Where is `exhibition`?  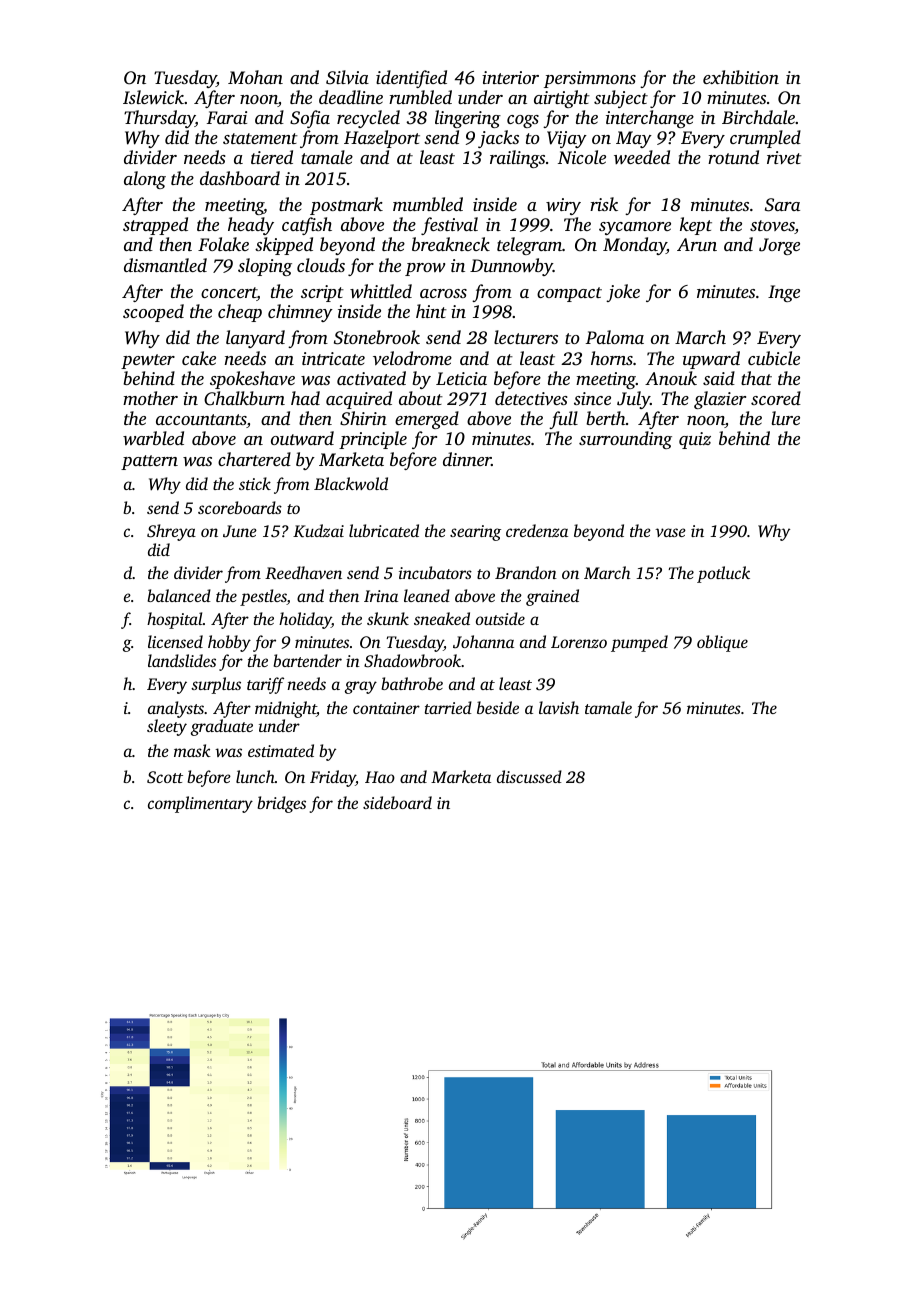 exhibition is located at coordinates (741, 77).
